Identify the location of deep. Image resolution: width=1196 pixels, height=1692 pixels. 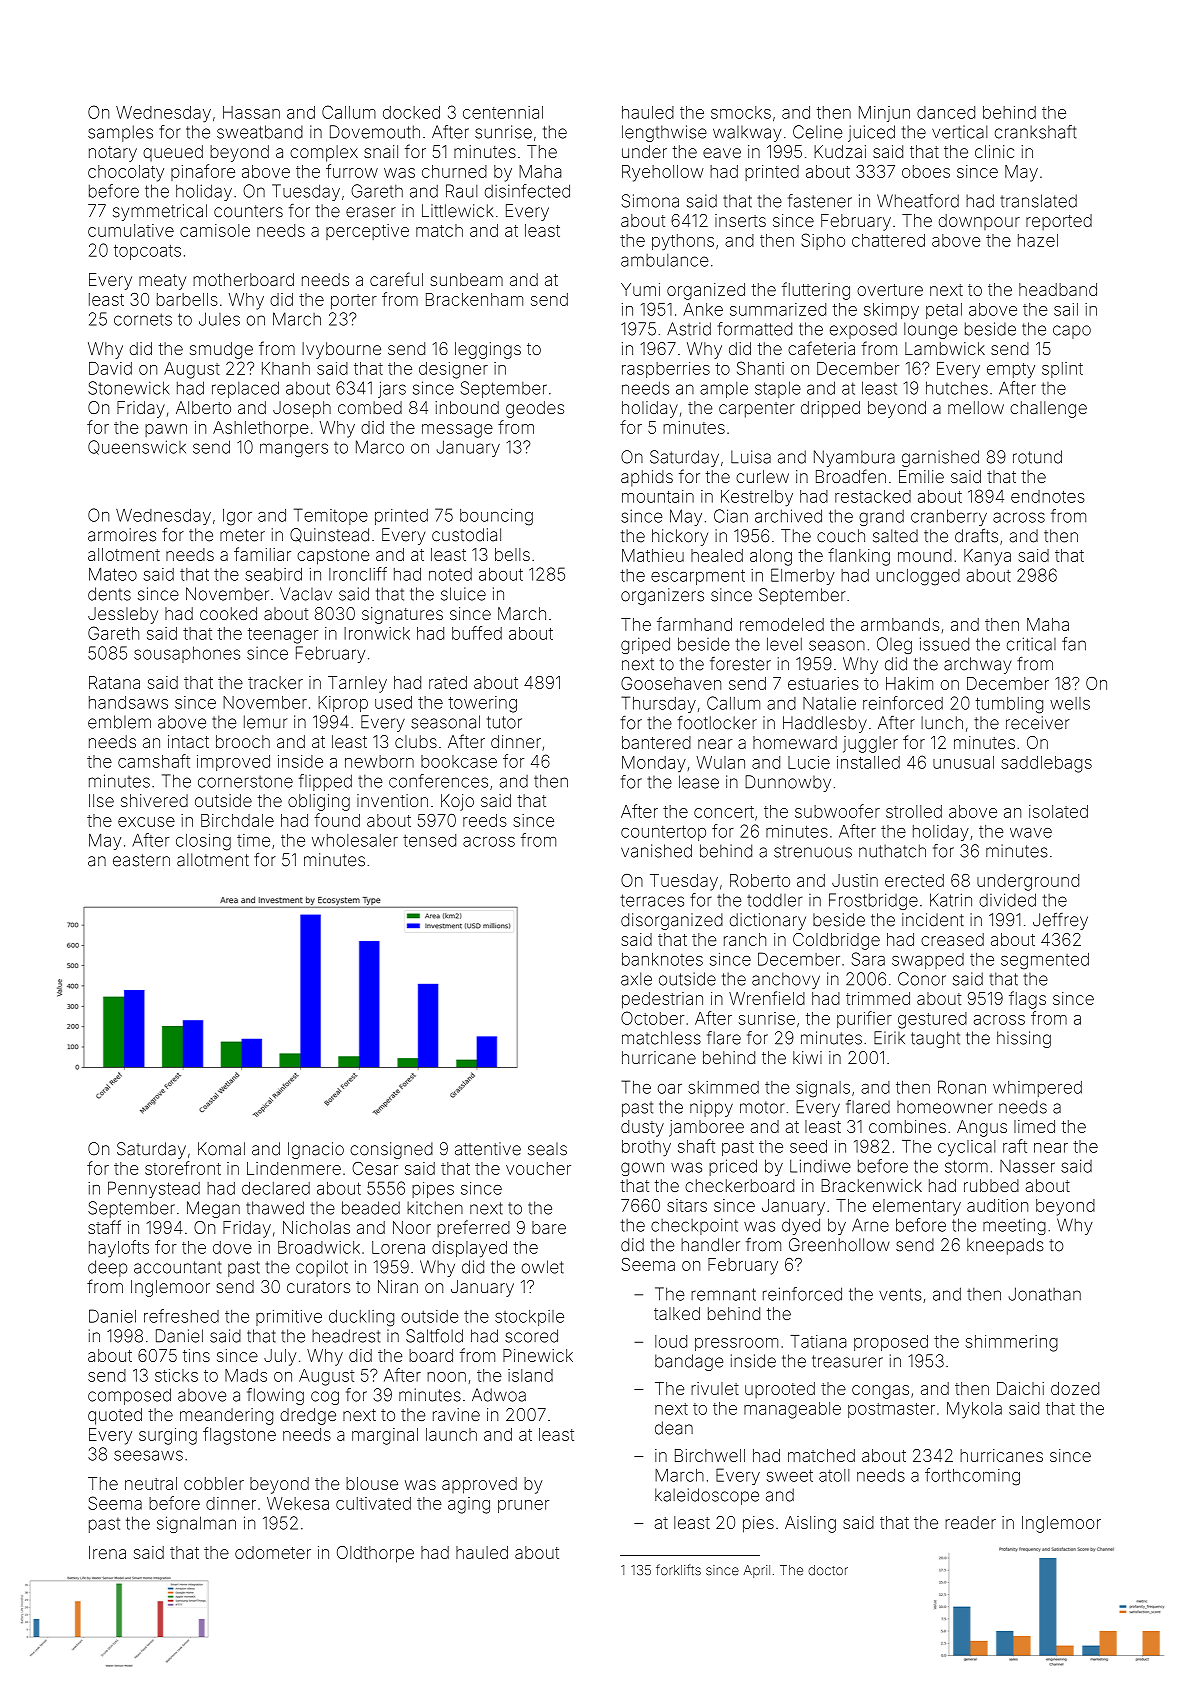
(107, 1268).
